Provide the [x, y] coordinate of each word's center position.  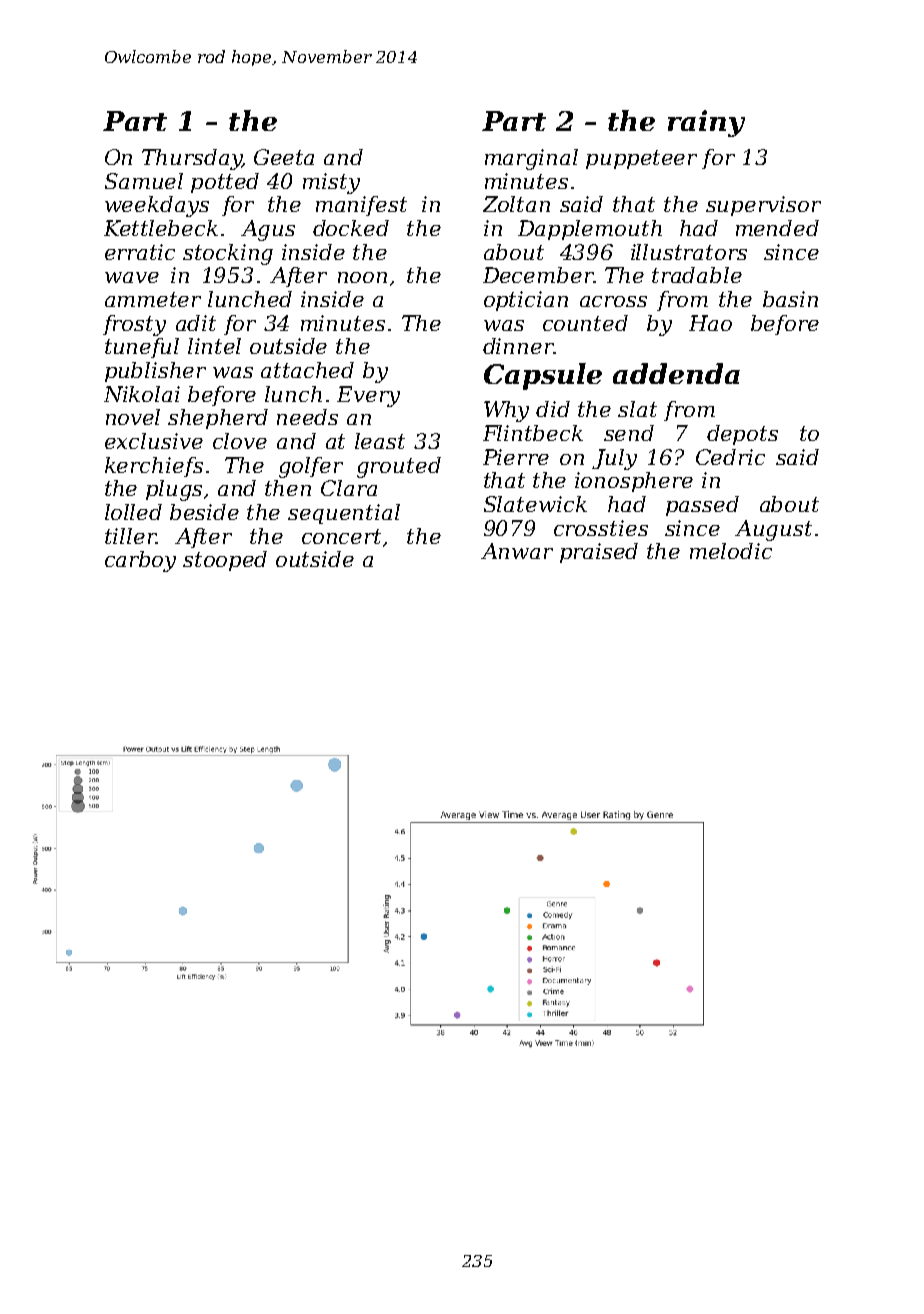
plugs [174, 490]
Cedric [730, 457]
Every [368, 396]
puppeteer [641, 159]
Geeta [284, 157]
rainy [706, 123]
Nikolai [142, 394]
